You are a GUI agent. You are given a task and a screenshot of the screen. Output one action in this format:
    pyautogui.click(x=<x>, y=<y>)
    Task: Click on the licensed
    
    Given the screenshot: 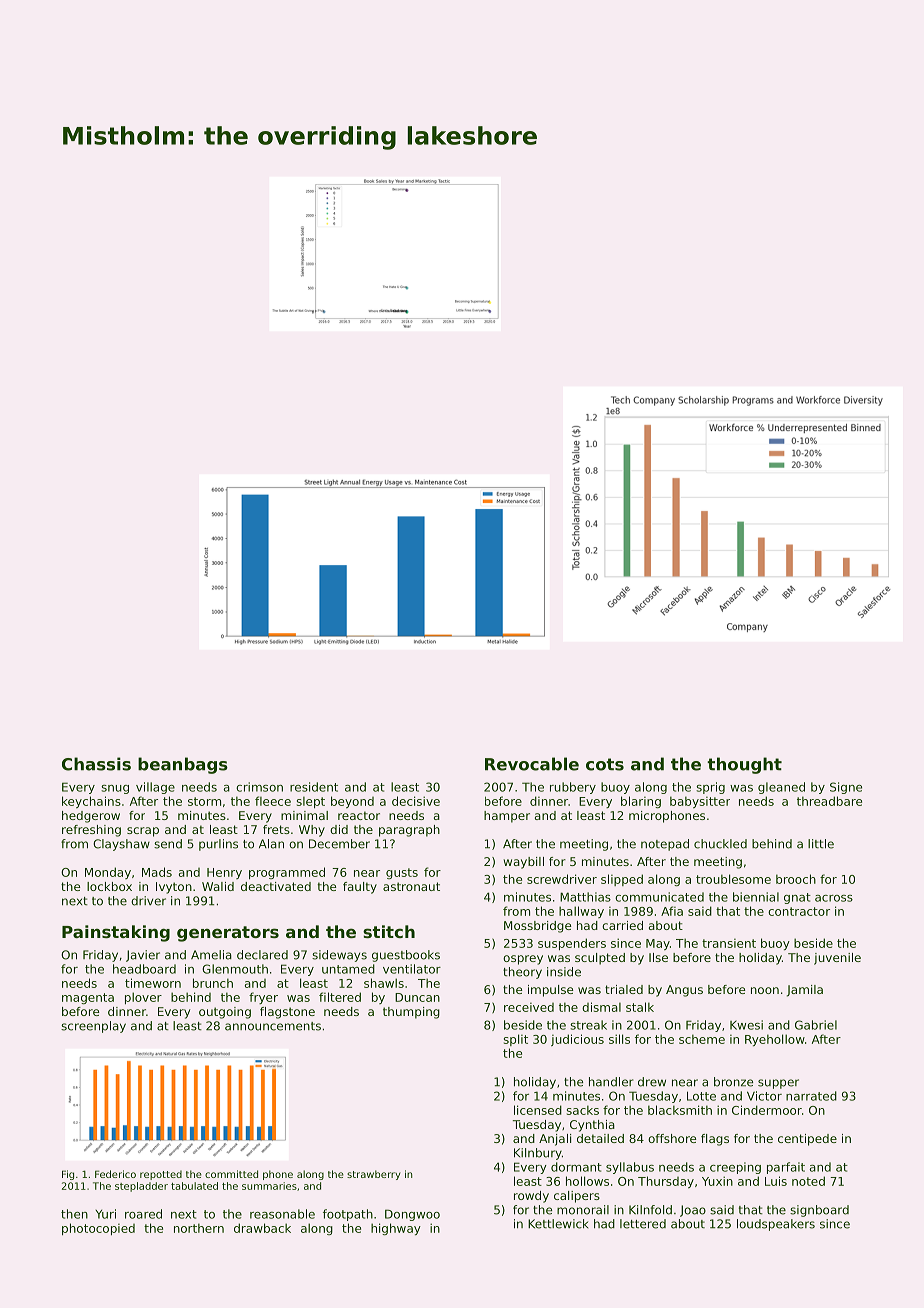 What is the action you would take?
    pyautogui.click(x=538, y=1110)
